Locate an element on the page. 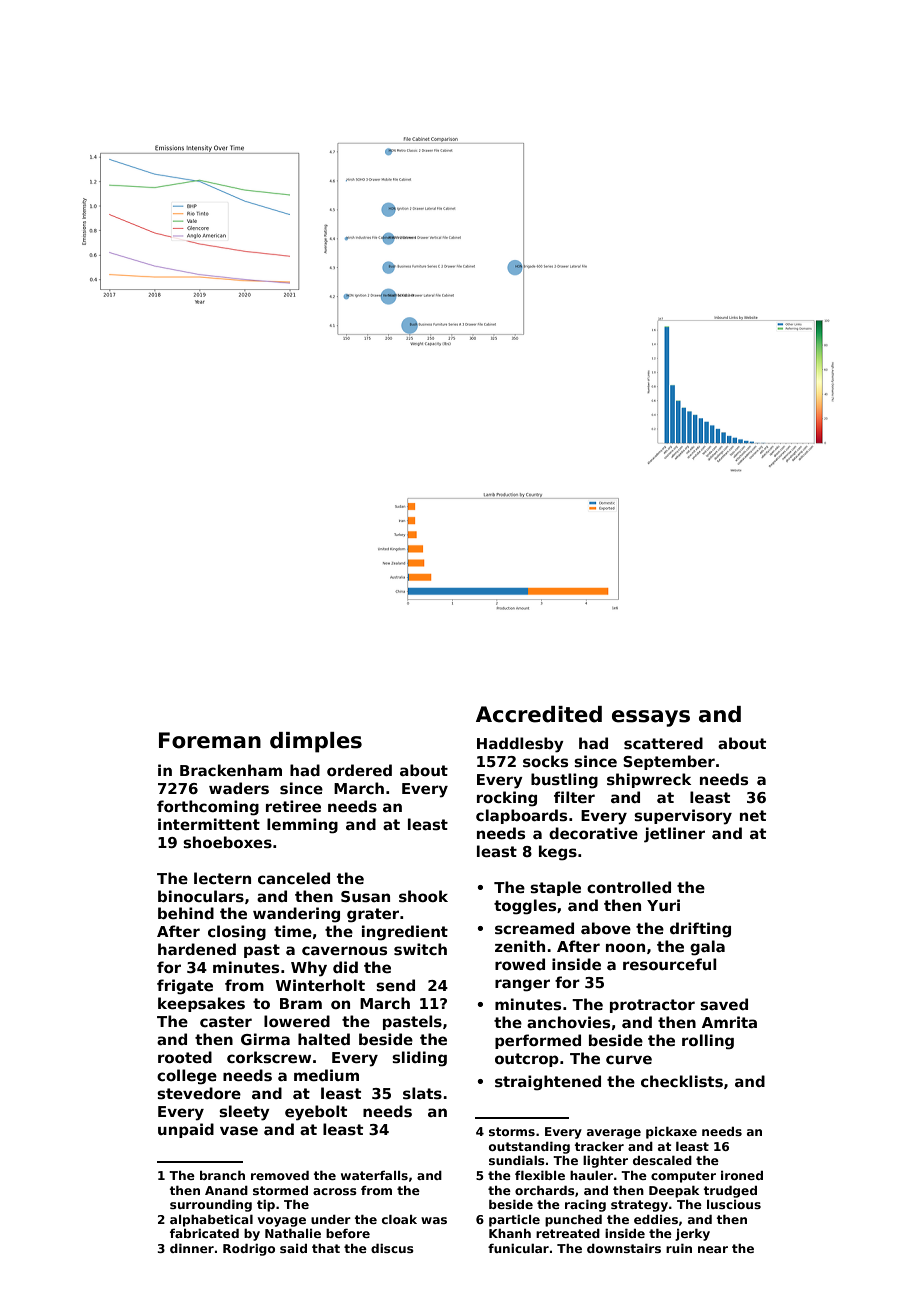 The height and width of the document is (1311, 924). Accredited is located at coordinates (539, 714).
